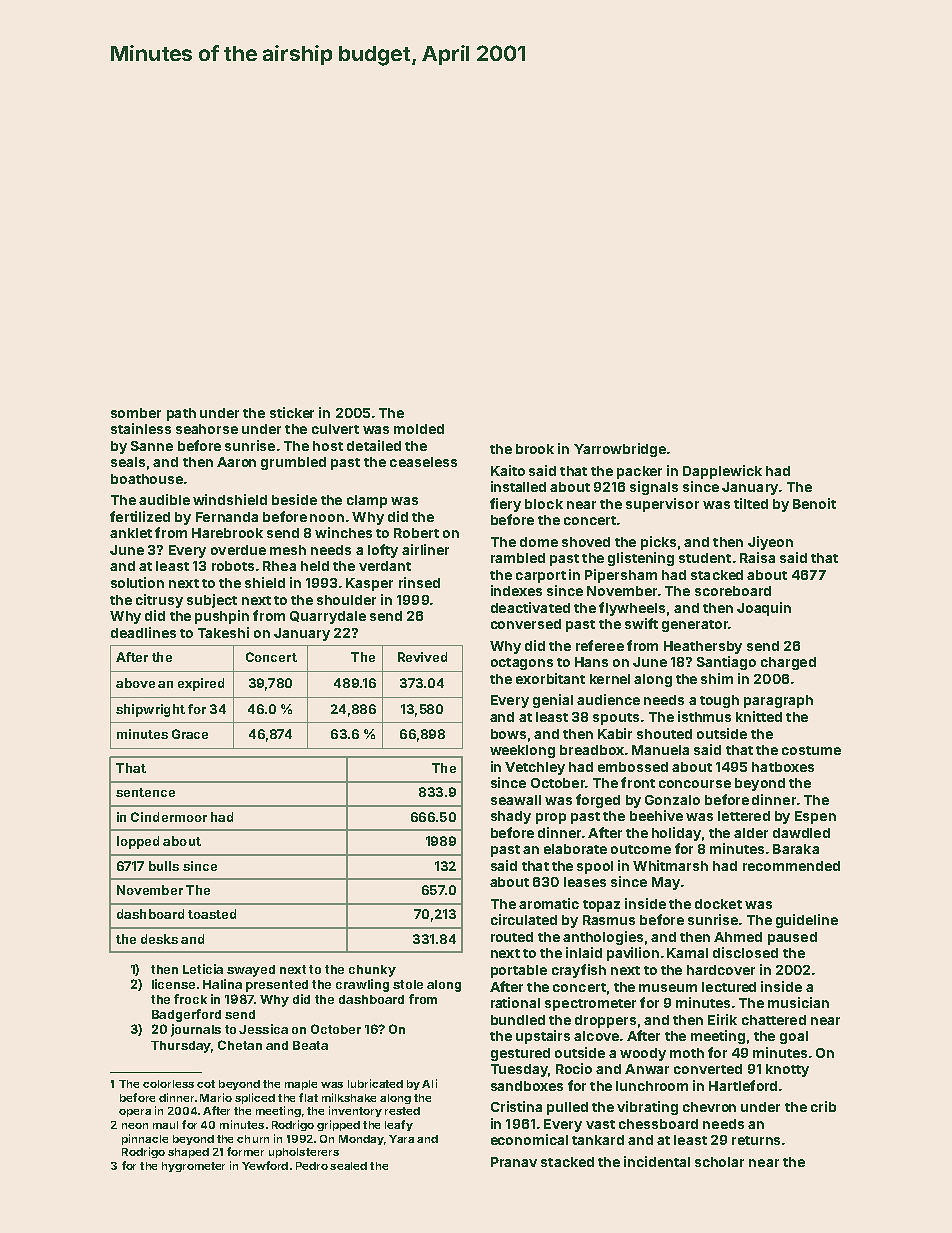 This document has width=952, height=1233. What do you see at coordinates (620, 450) in the document?
I see `Yarrowbridge` at bounding box center [620, 450].
